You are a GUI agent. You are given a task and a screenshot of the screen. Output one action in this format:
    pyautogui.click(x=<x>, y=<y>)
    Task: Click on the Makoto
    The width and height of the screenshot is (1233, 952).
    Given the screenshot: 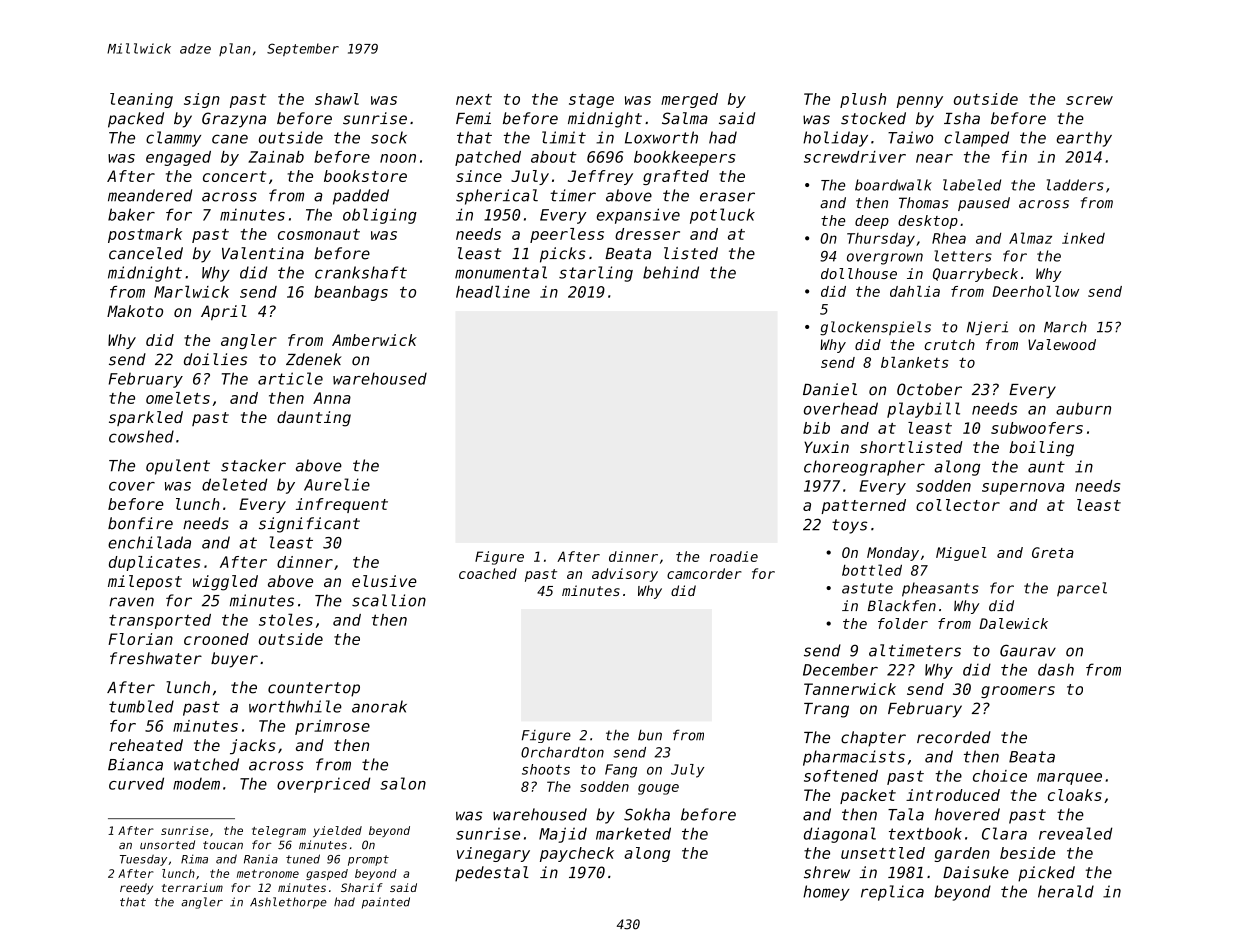 What is the action you would take?
    pyautogui.click(x=135, y=311)
